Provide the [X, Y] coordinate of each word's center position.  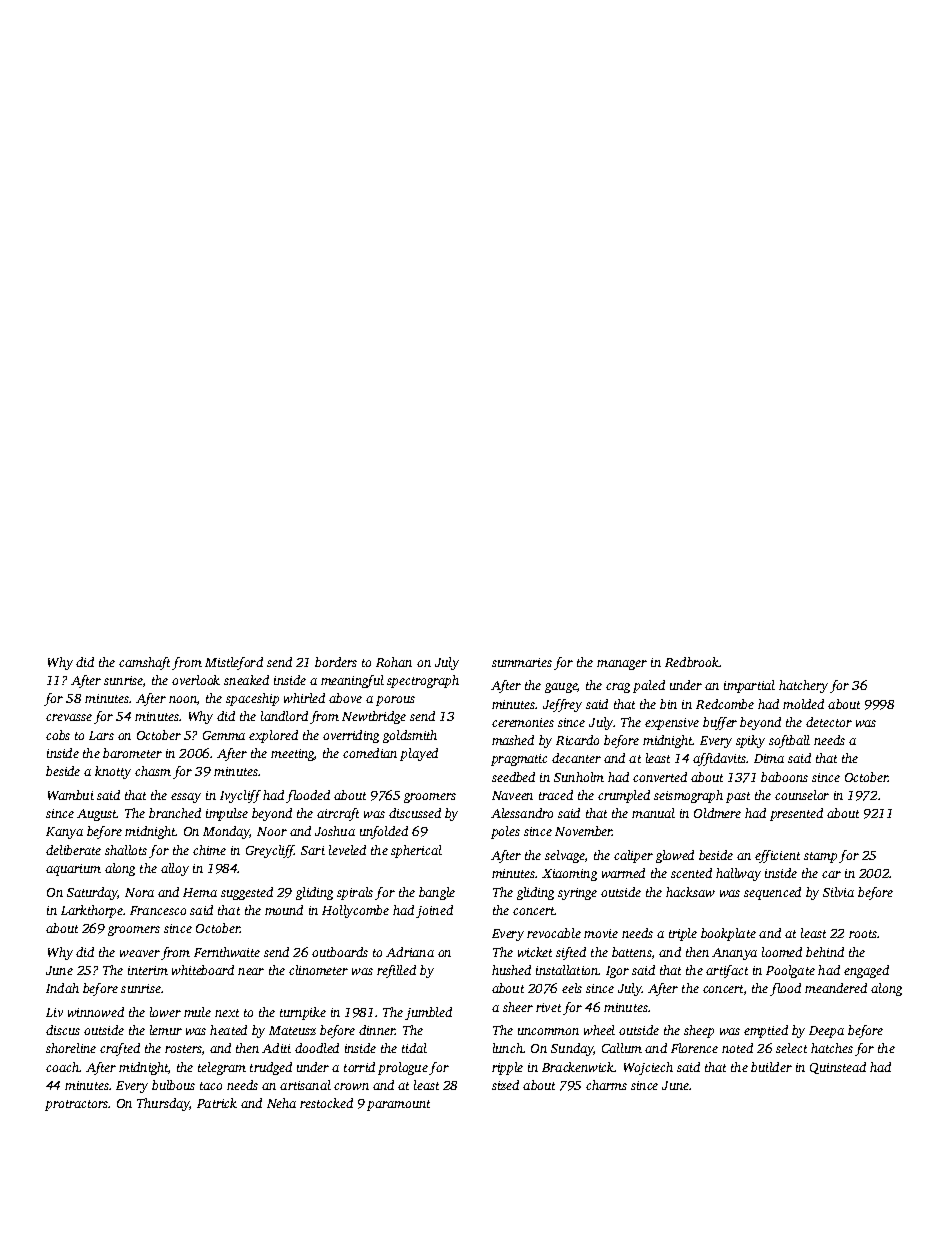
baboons [784, 777]
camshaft [144, 663]
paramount [398, 1105]
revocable [554, 933]
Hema [200, 892]
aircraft [338, 814]
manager [622, 665]
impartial [749, 686]
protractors [76, 1105]
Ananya [734, 954]
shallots [126, 850]
